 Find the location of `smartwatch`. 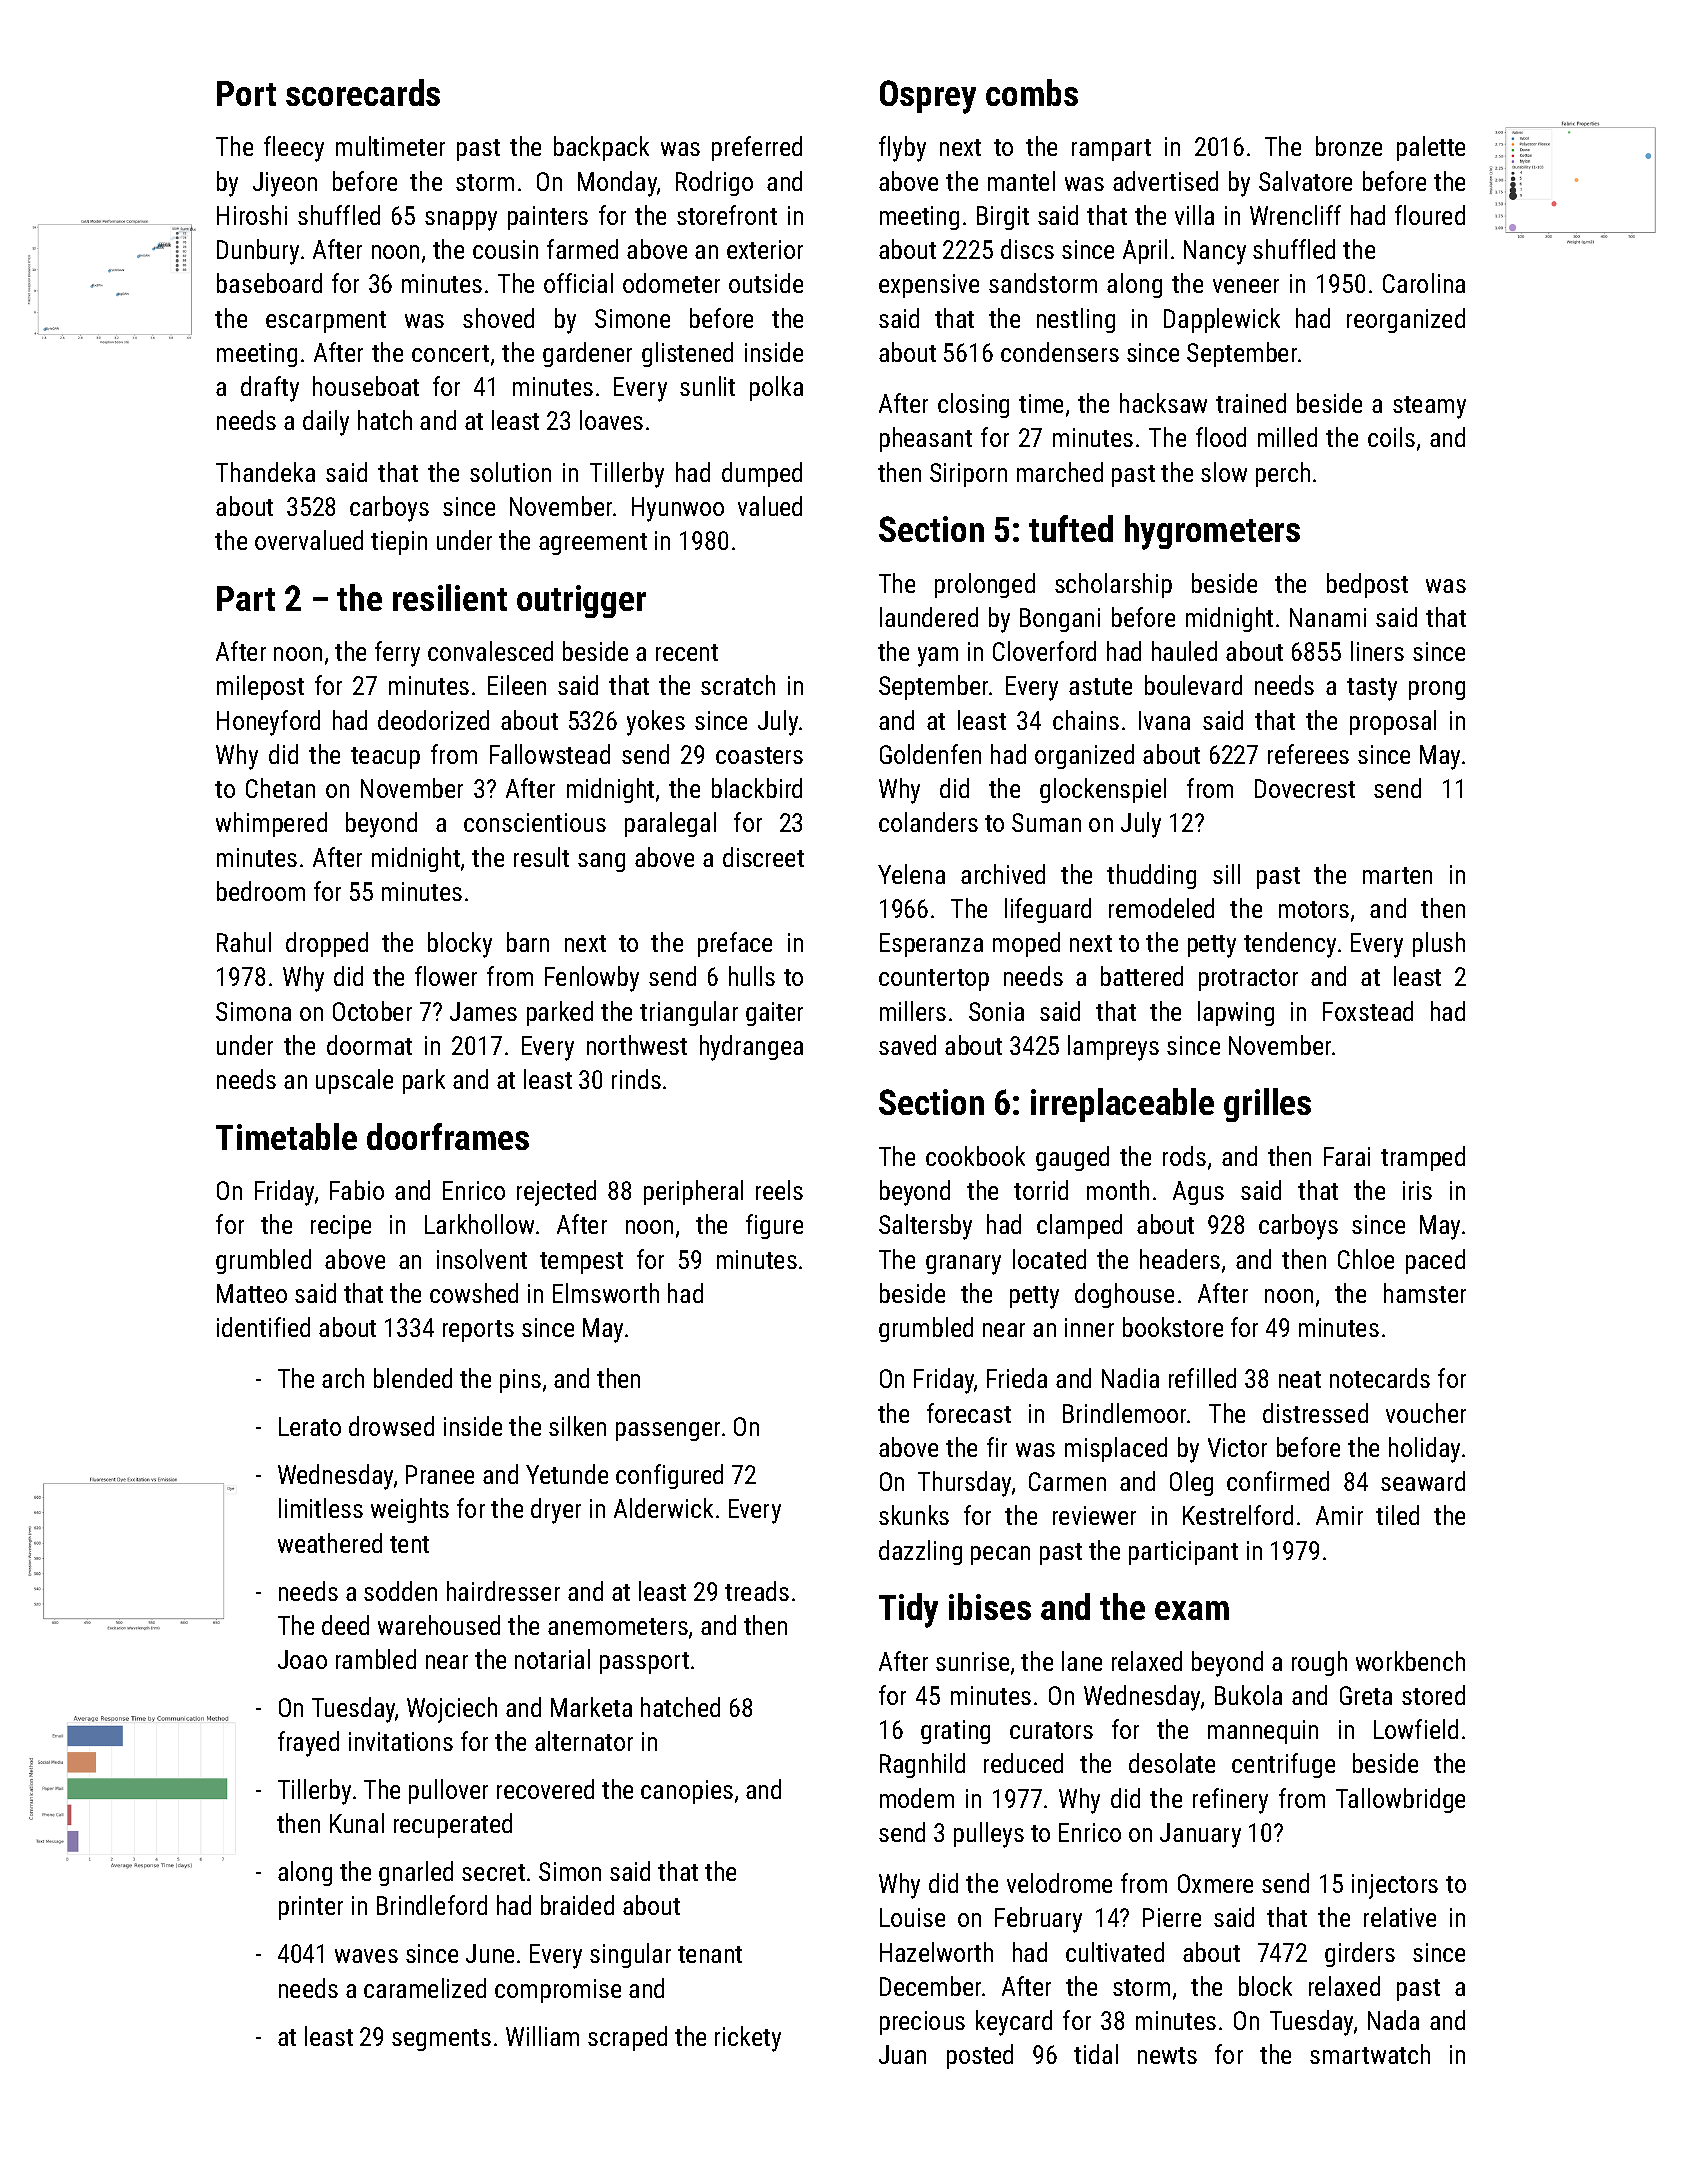

smartwatch is located at coordinates (1370, 2054).
